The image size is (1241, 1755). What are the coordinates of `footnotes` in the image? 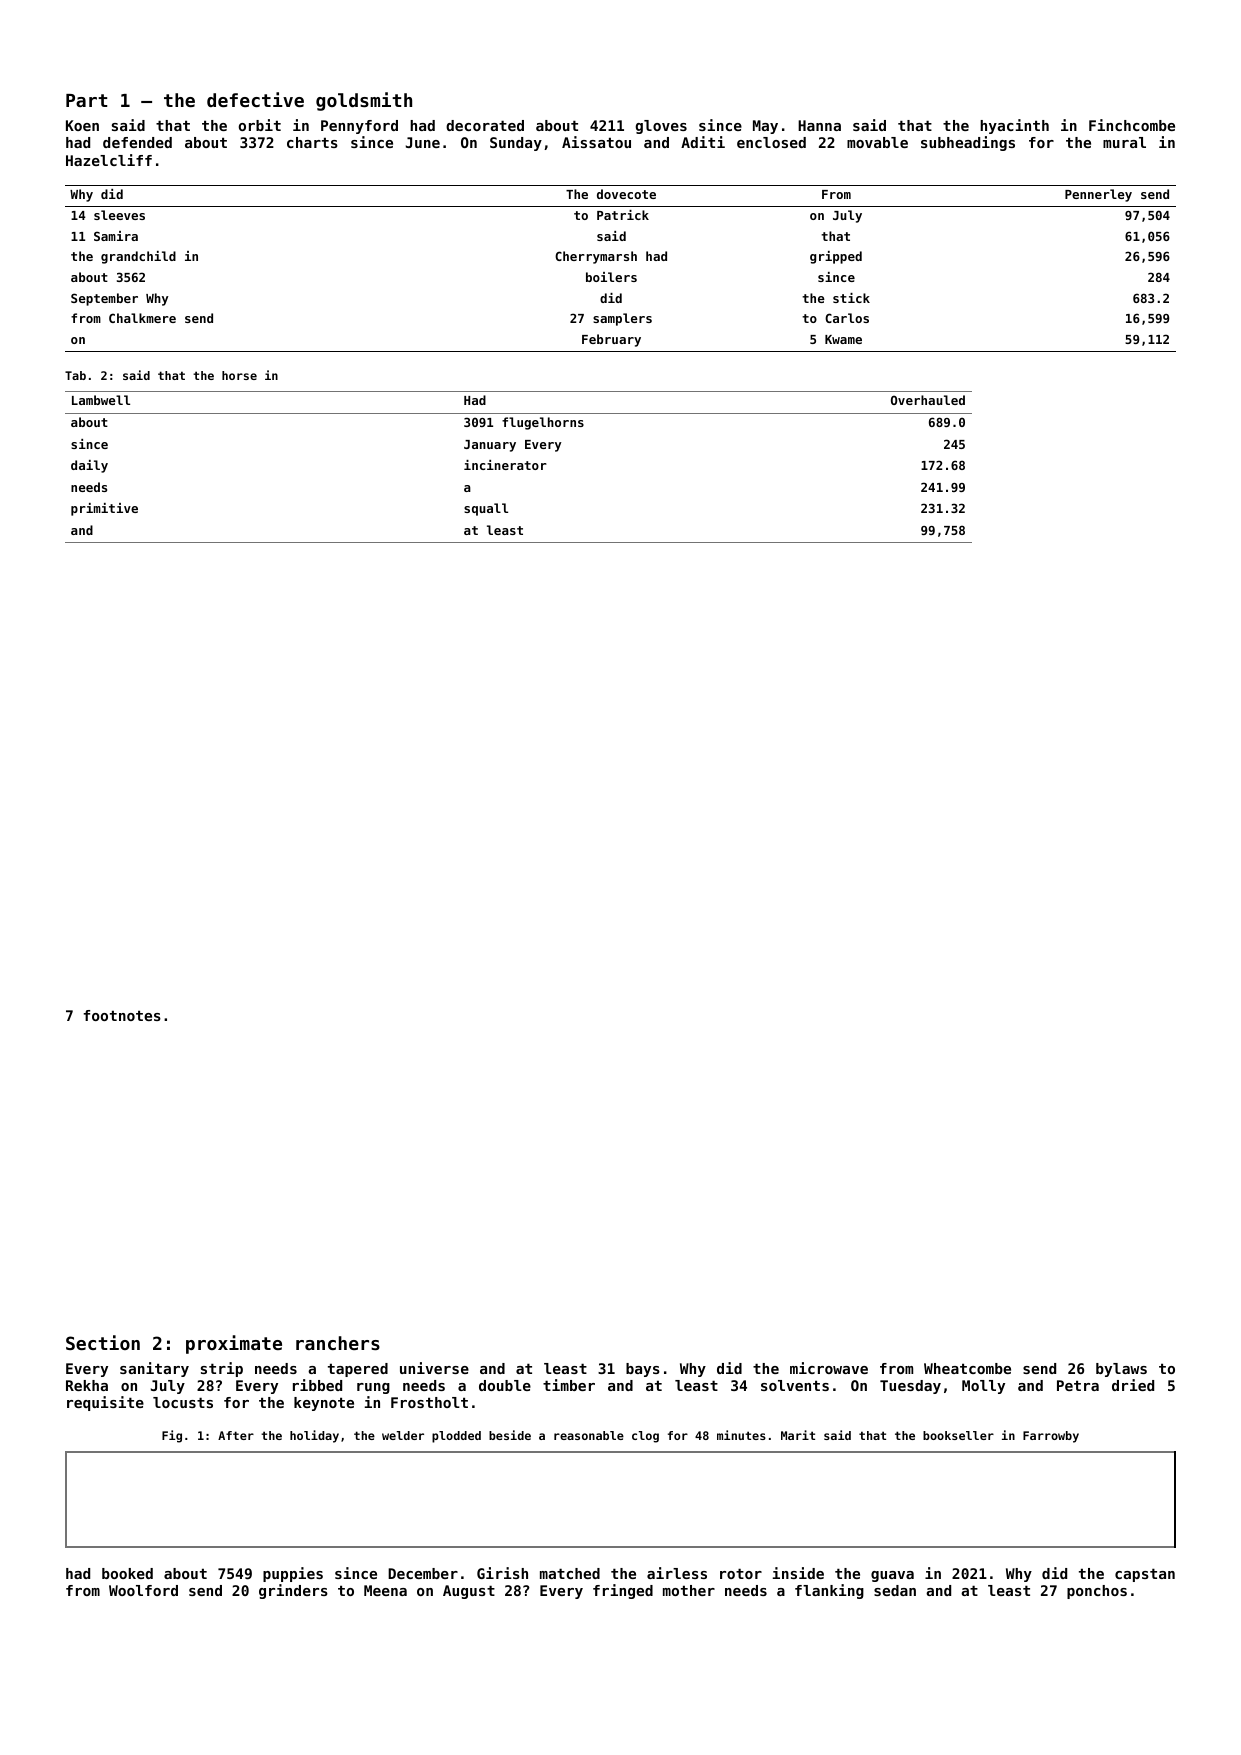 It's located at (122, 1015).
